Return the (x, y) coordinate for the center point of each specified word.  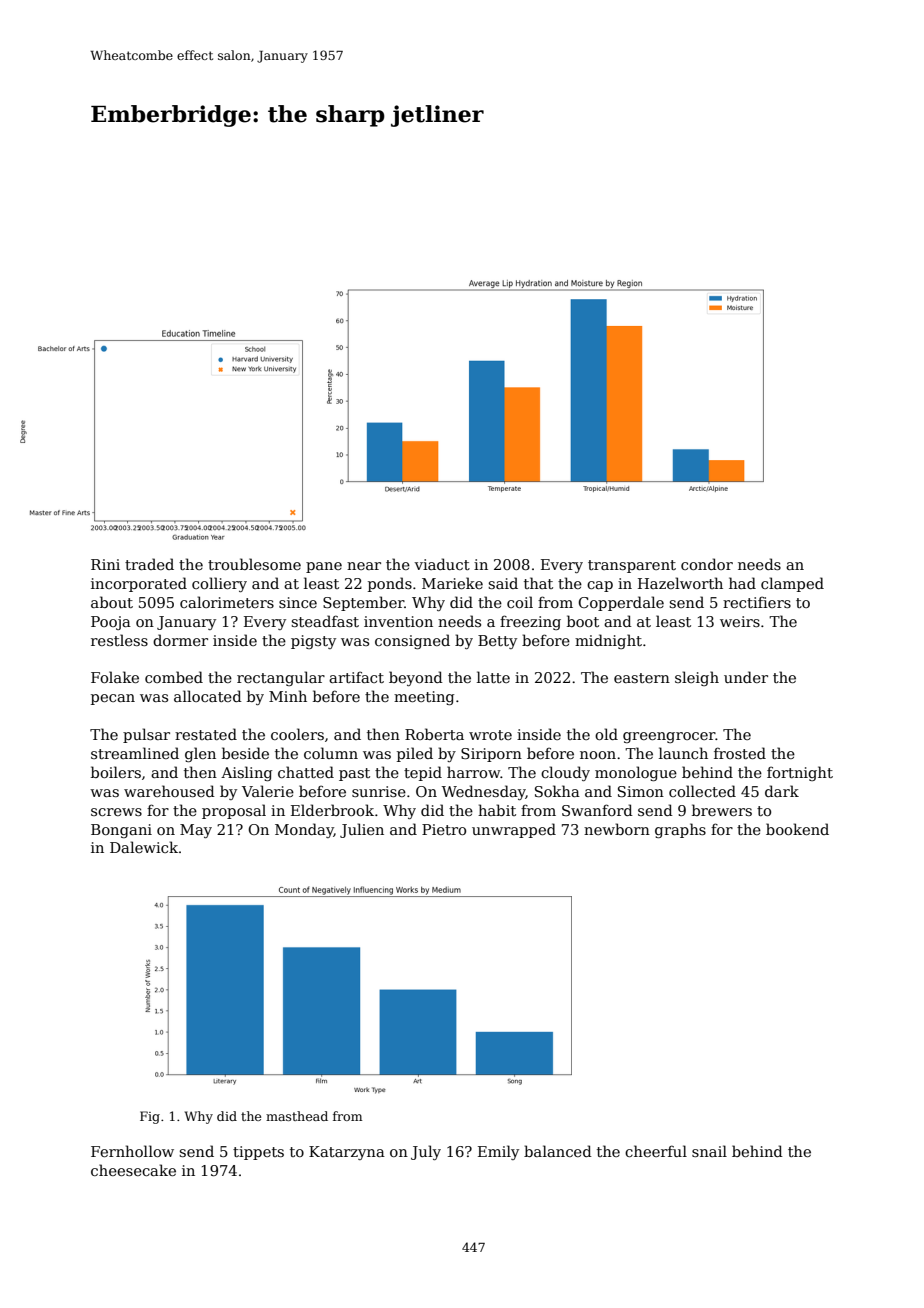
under (746, 677)
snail (709, 1151)
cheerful (656, 1151)
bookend (797, 829)
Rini (105, 564)
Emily (498, 1152)
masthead (297, 1116)
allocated (208, 696)
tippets (258, 1153)
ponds (390, 584)
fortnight (800, 773)
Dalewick (144, 847)
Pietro (444, 829)
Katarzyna (347, 1153)
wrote (490, 735)
